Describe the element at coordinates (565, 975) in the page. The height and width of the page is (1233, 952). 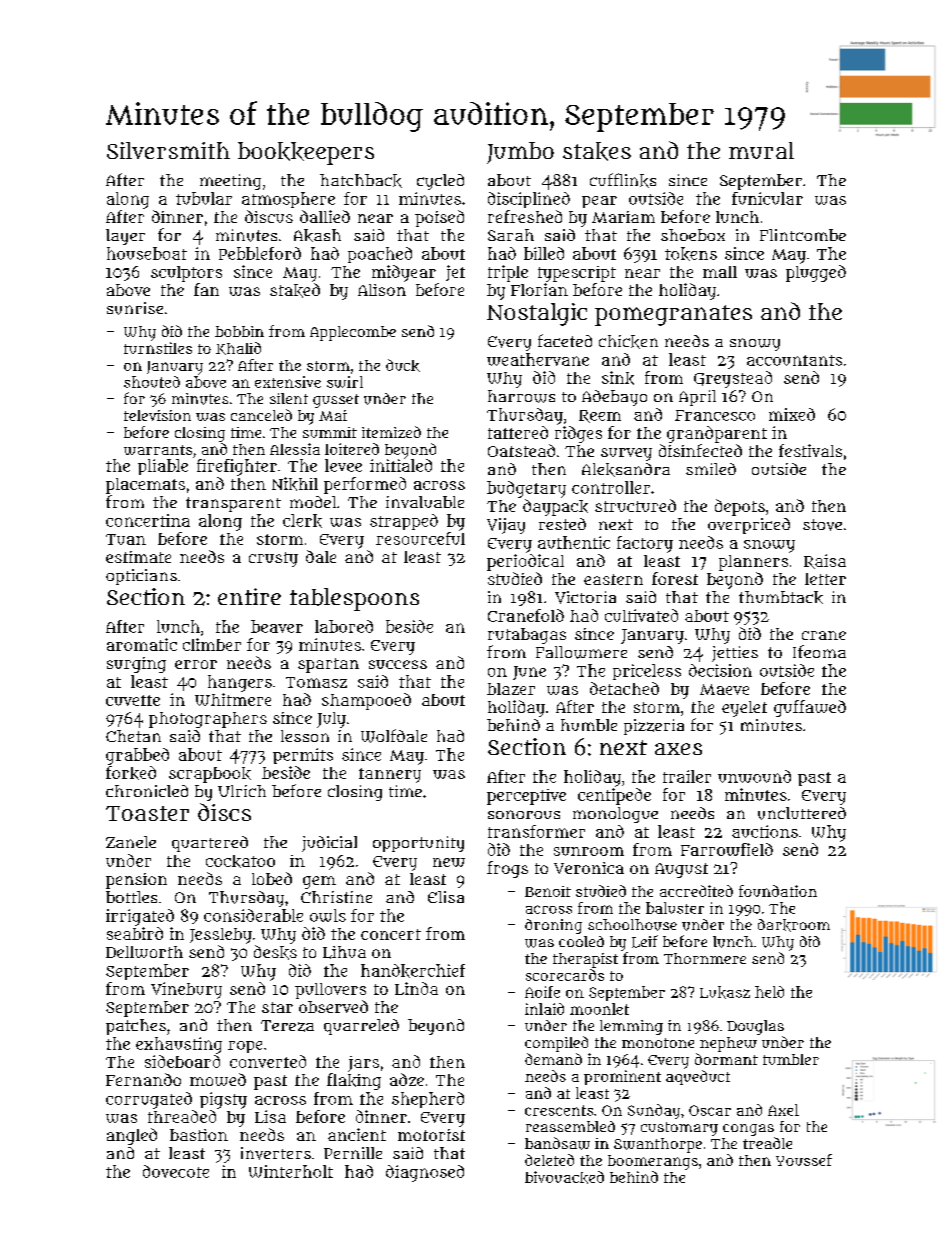
I see `scorecards` at that location.
